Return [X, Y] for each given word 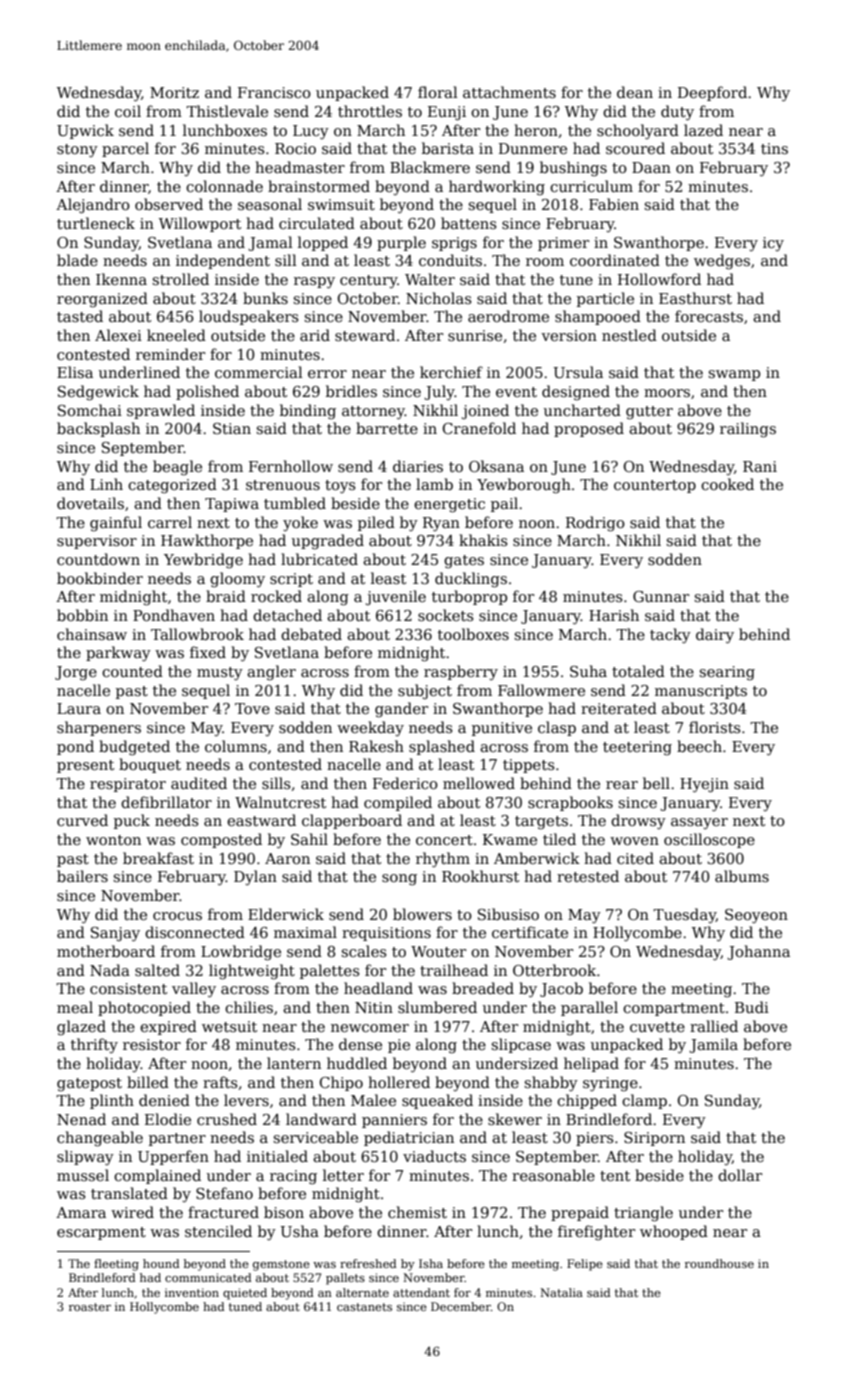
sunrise [475, 335]
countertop [655, 486]
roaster [90, 1307]
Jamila [713, 1045]
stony [77, 150]
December [461, 1306]
